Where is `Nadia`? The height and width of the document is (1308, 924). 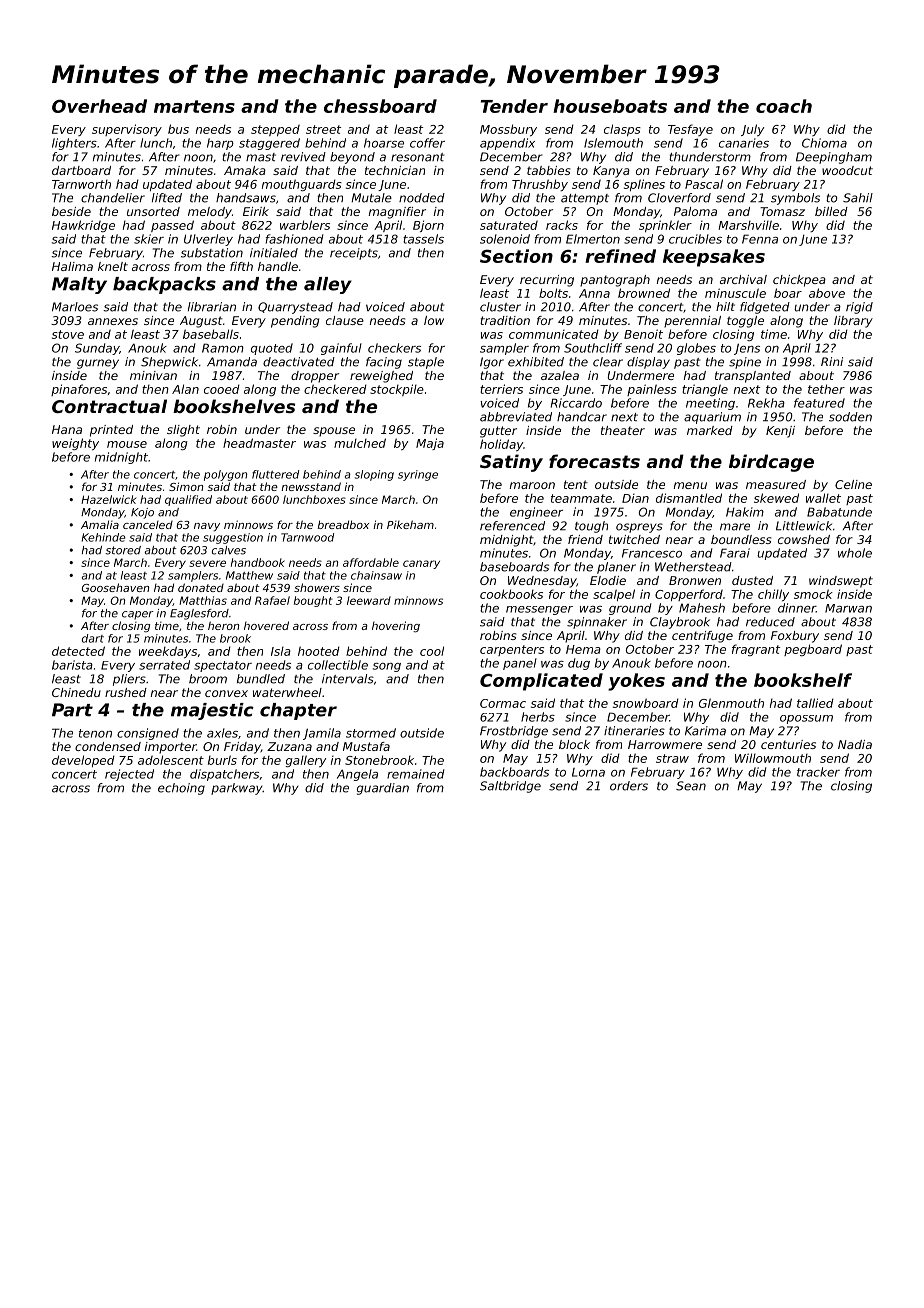
Nadia is located at coordinates (855, 744).
